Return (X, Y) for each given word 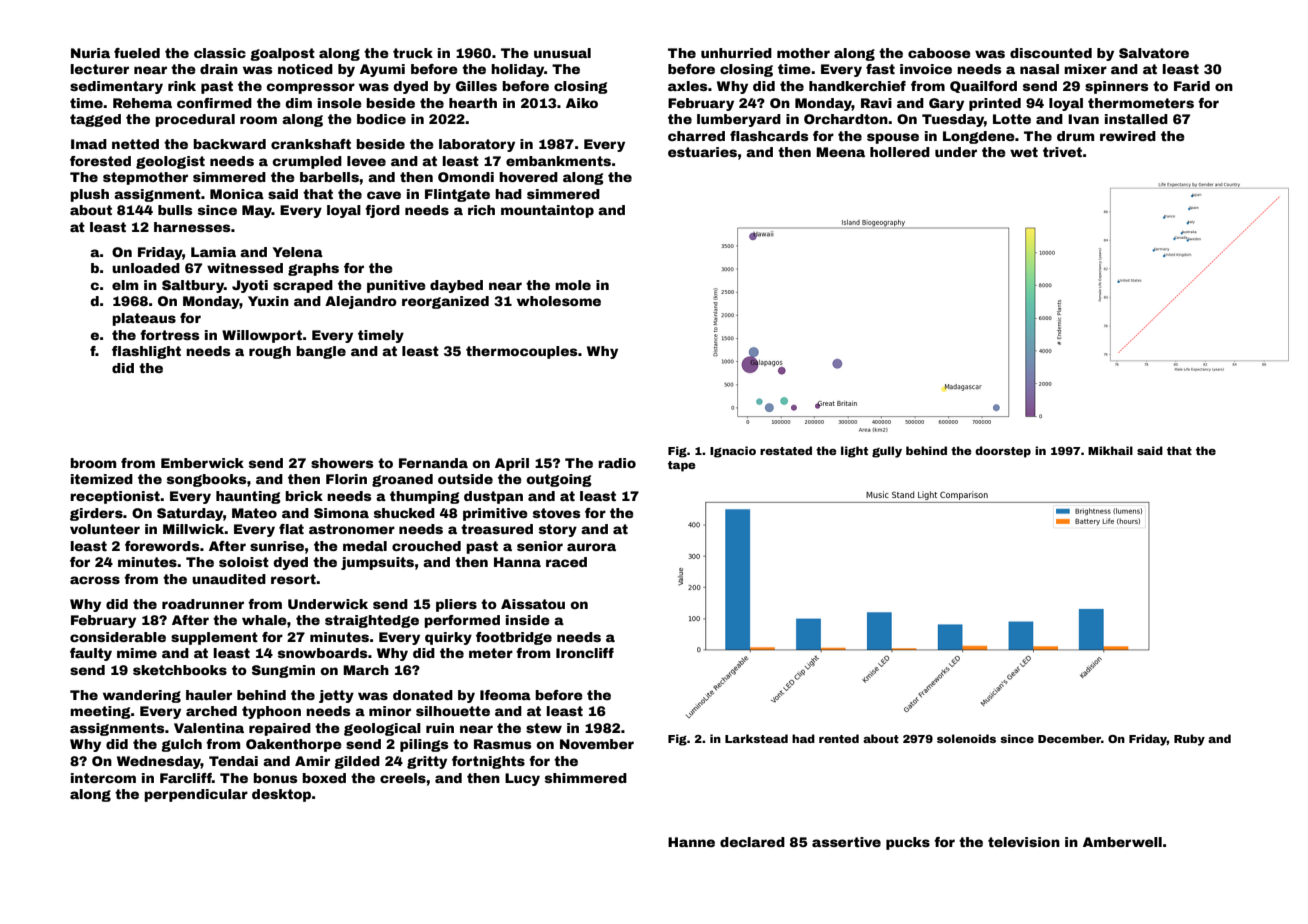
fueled (137, 53)
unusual (562, 53)
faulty (91, 654)
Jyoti (250, 286)
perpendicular (196, 795)
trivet (1062, 152)
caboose (939, 53)
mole (573, 285)
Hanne (691, 842)
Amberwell (1122, 842)
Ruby (1189, 740)
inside (528, 620)
